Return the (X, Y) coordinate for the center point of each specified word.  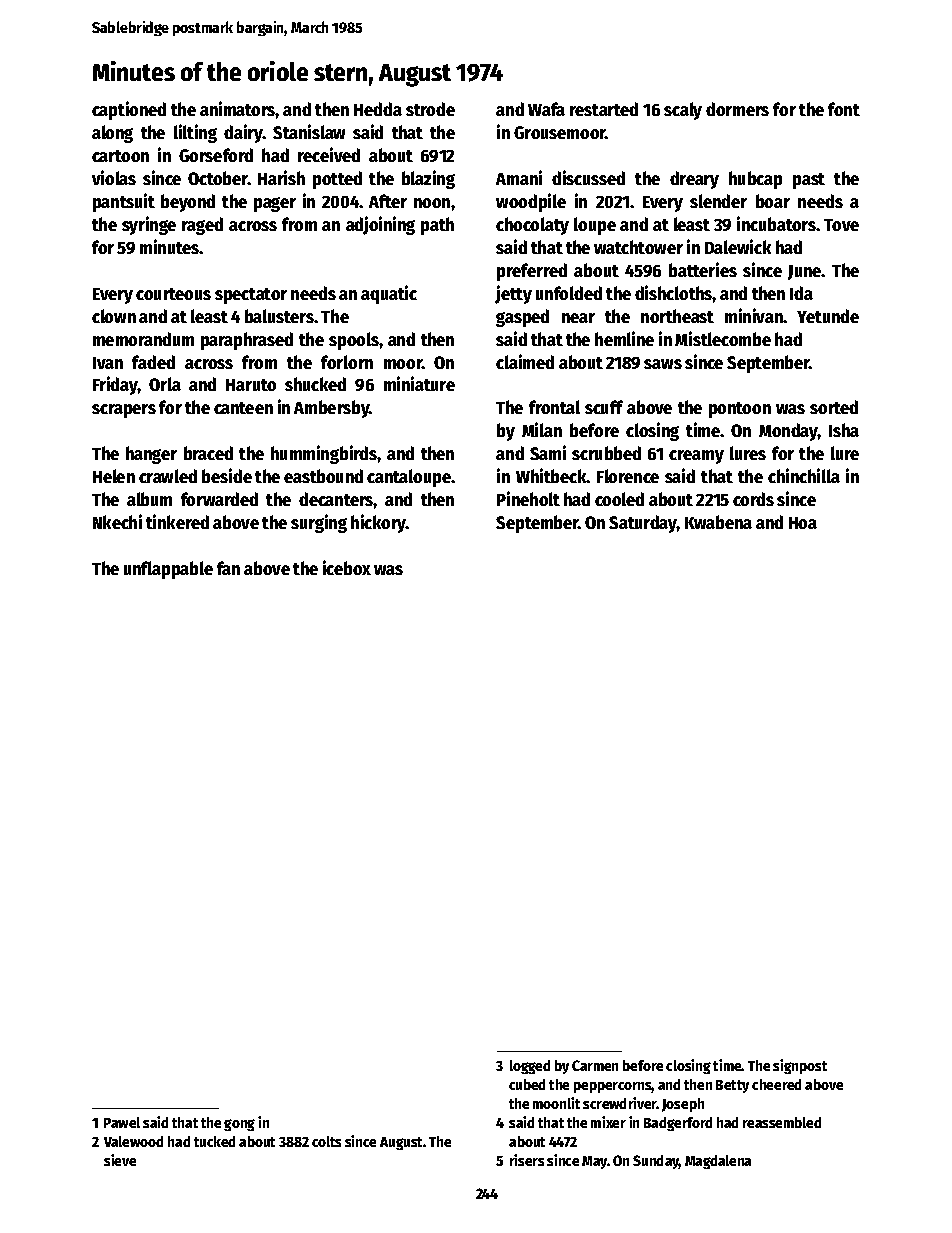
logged (530, 1067)
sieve (120, 1160)
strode (430, 109)
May (595, 1162)
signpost (800, 1066)
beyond (188, 203)
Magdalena (718, 1162)
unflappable (168, 570)
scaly (683, 111)
